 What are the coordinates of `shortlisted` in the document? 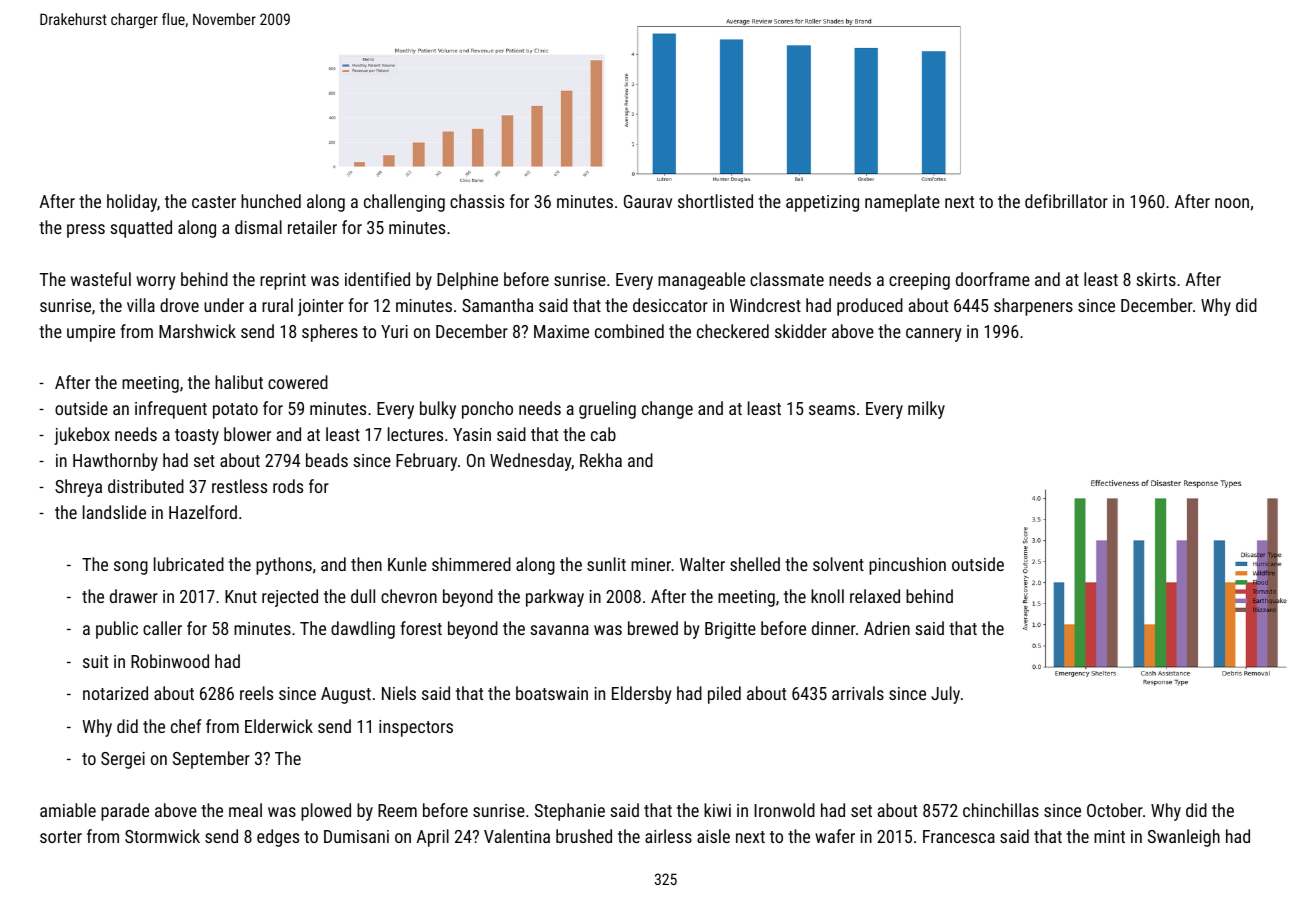 It's located at (715, 201).
